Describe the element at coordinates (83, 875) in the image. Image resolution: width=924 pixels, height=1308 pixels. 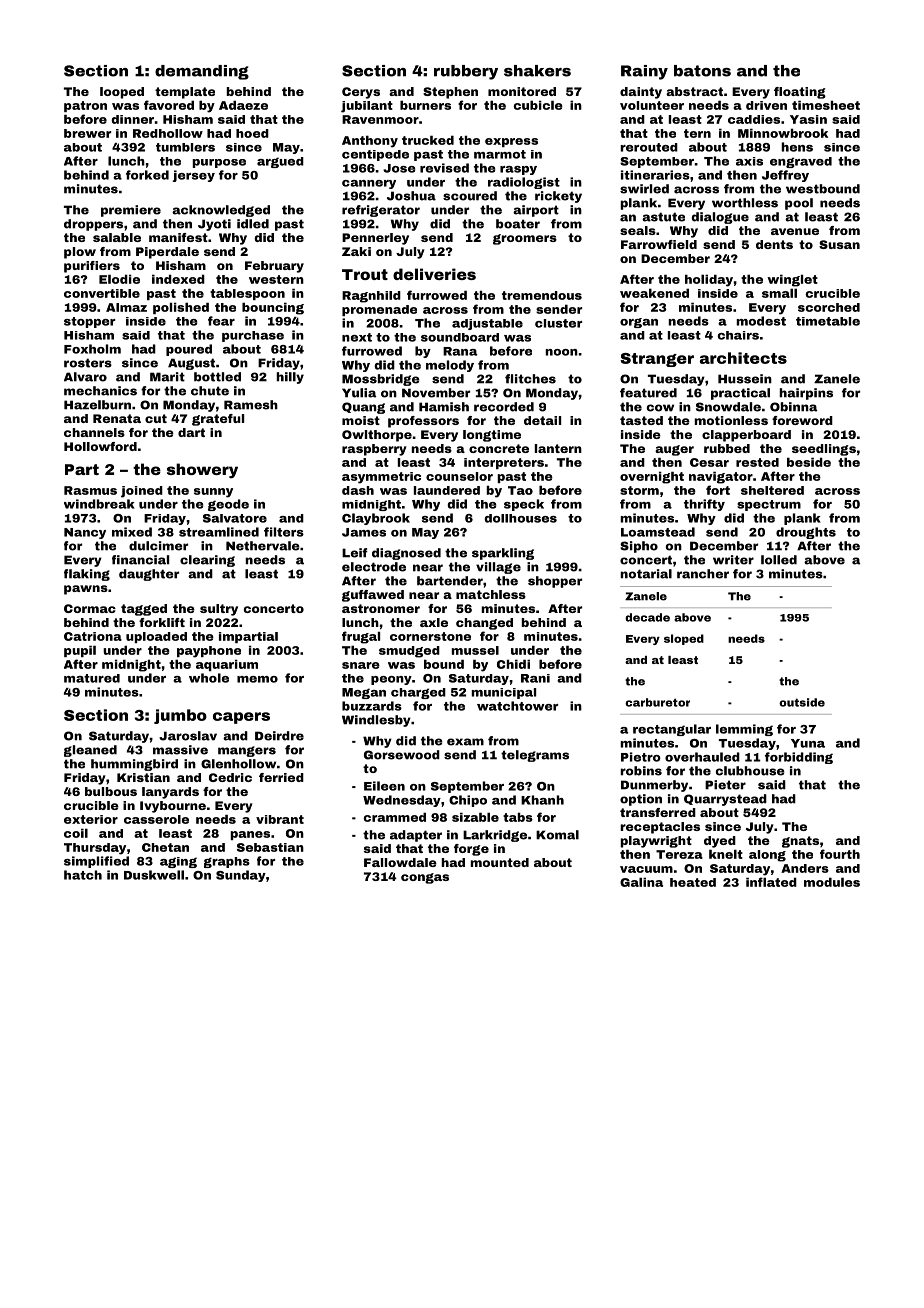
I see `hatch` at that location.
